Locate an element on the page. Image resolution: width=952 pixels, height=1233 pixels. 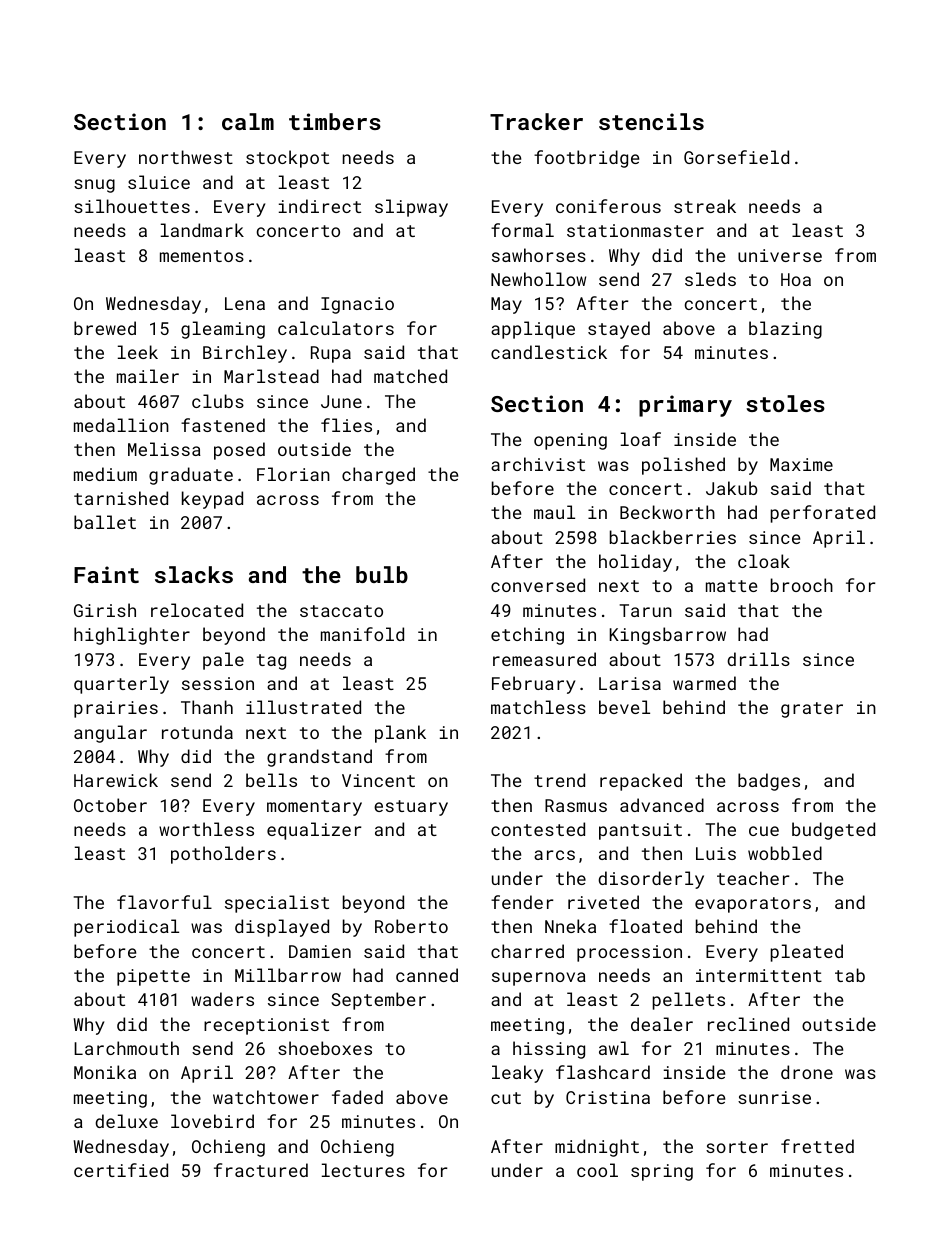
February is located at coordinates (533, 685).
